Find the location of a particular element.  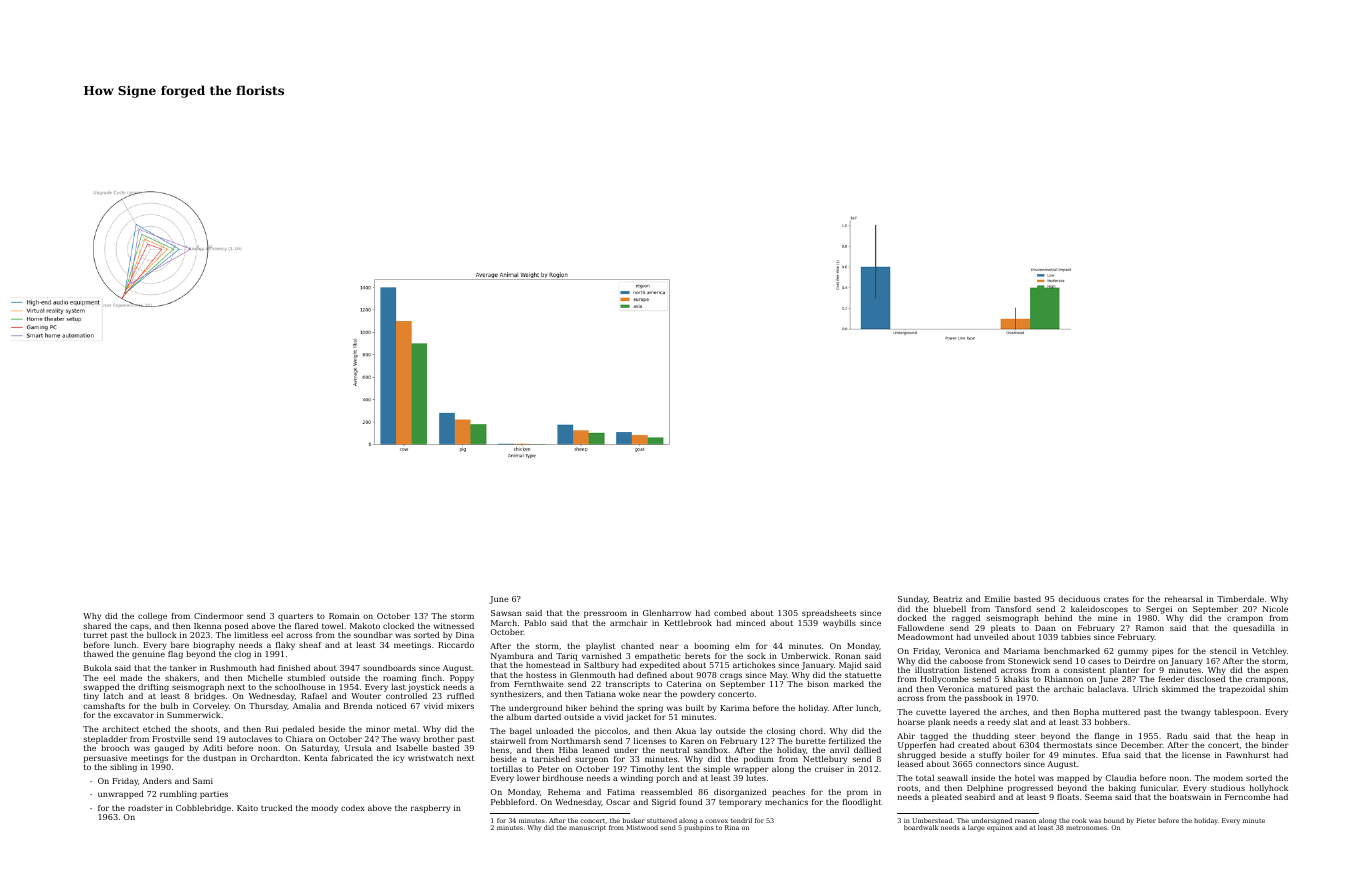

parties is located at coordinates (214, 795).
